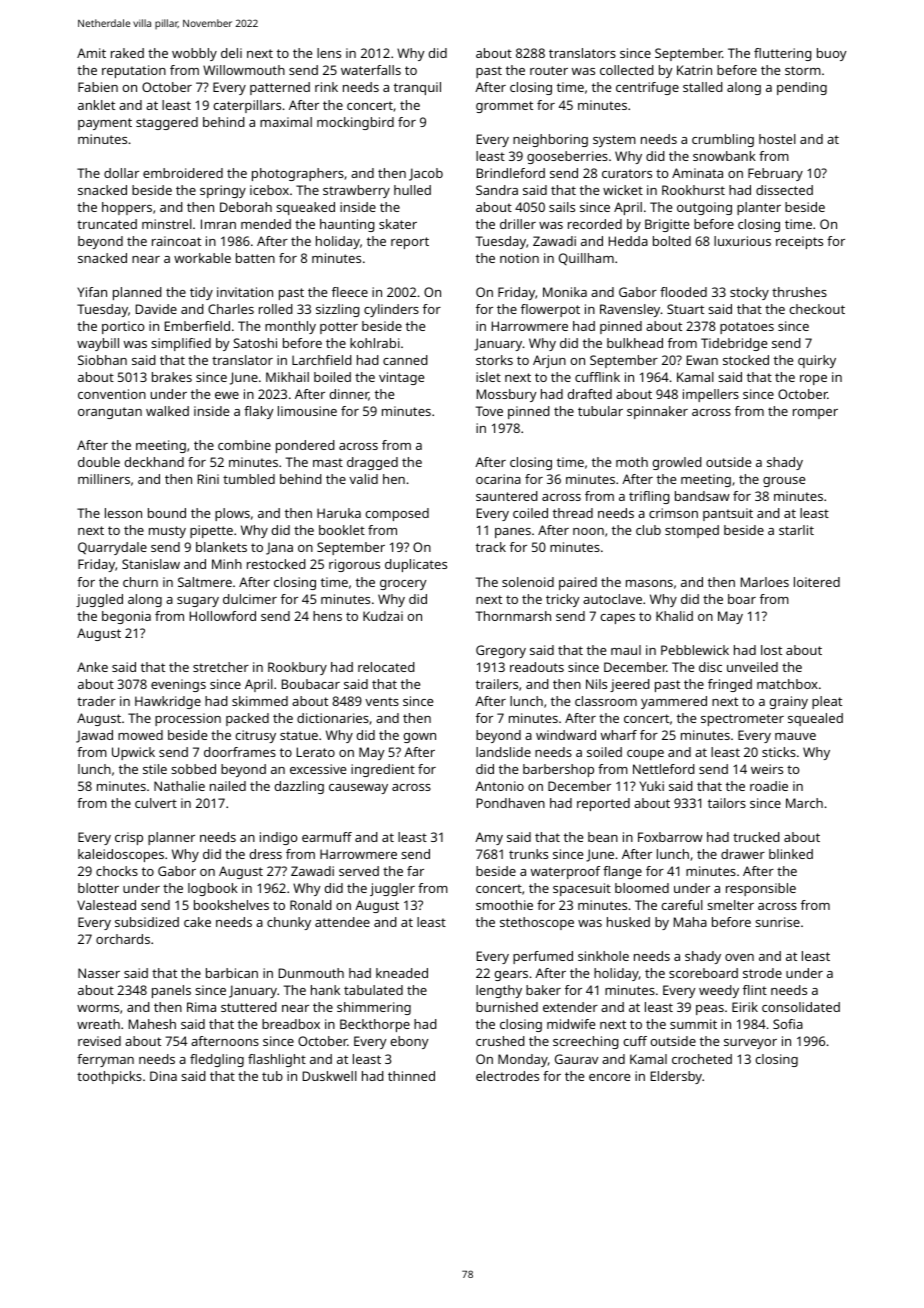 The width and height of the image is (924, 1308). What do you see at coordinates (411, 1076) in the image?
I see `thinned` at bounding box center [411, 1076].
